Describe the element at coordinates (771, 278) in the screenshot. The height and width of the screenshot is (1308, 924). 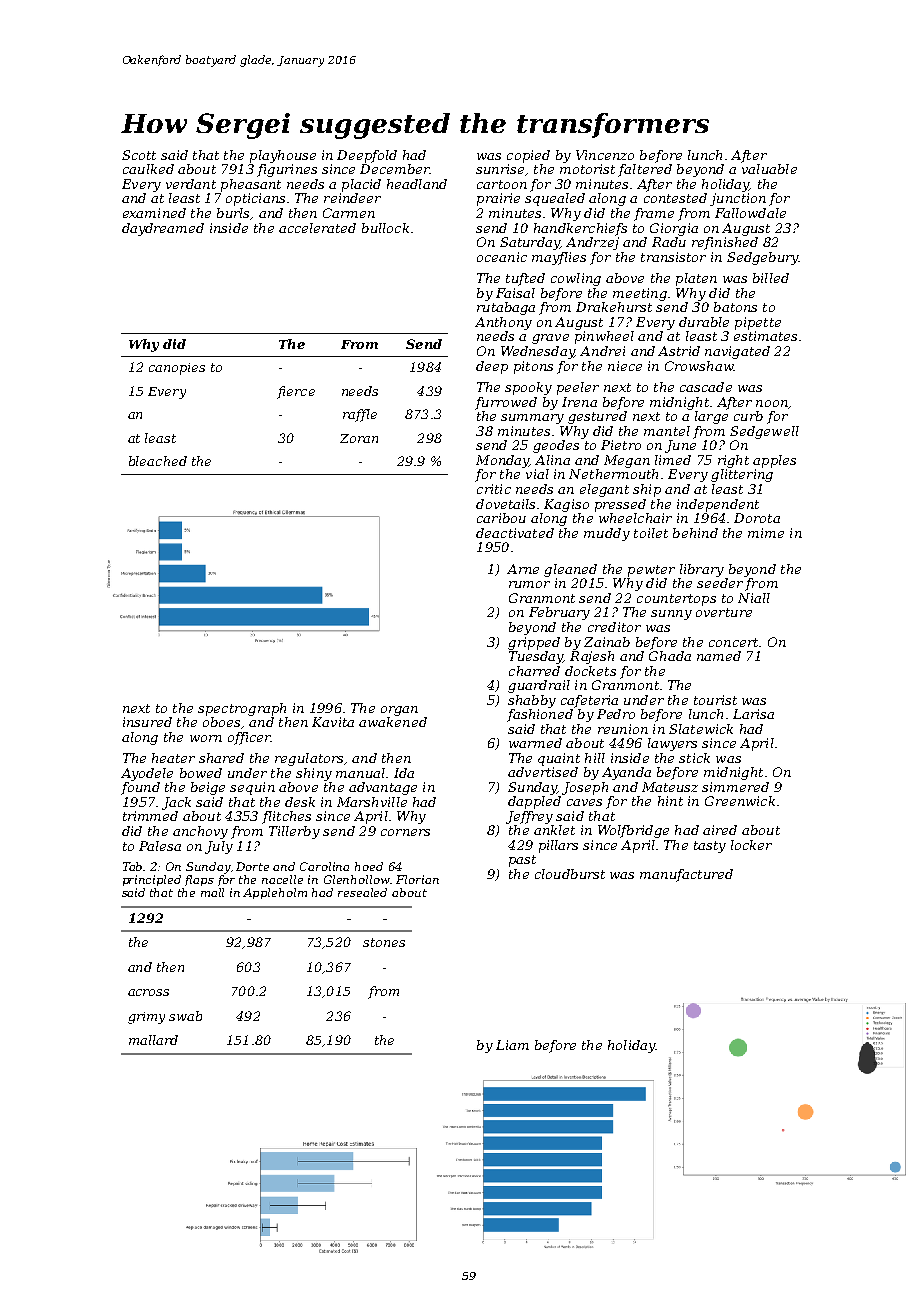
I see `billed` at that location.
